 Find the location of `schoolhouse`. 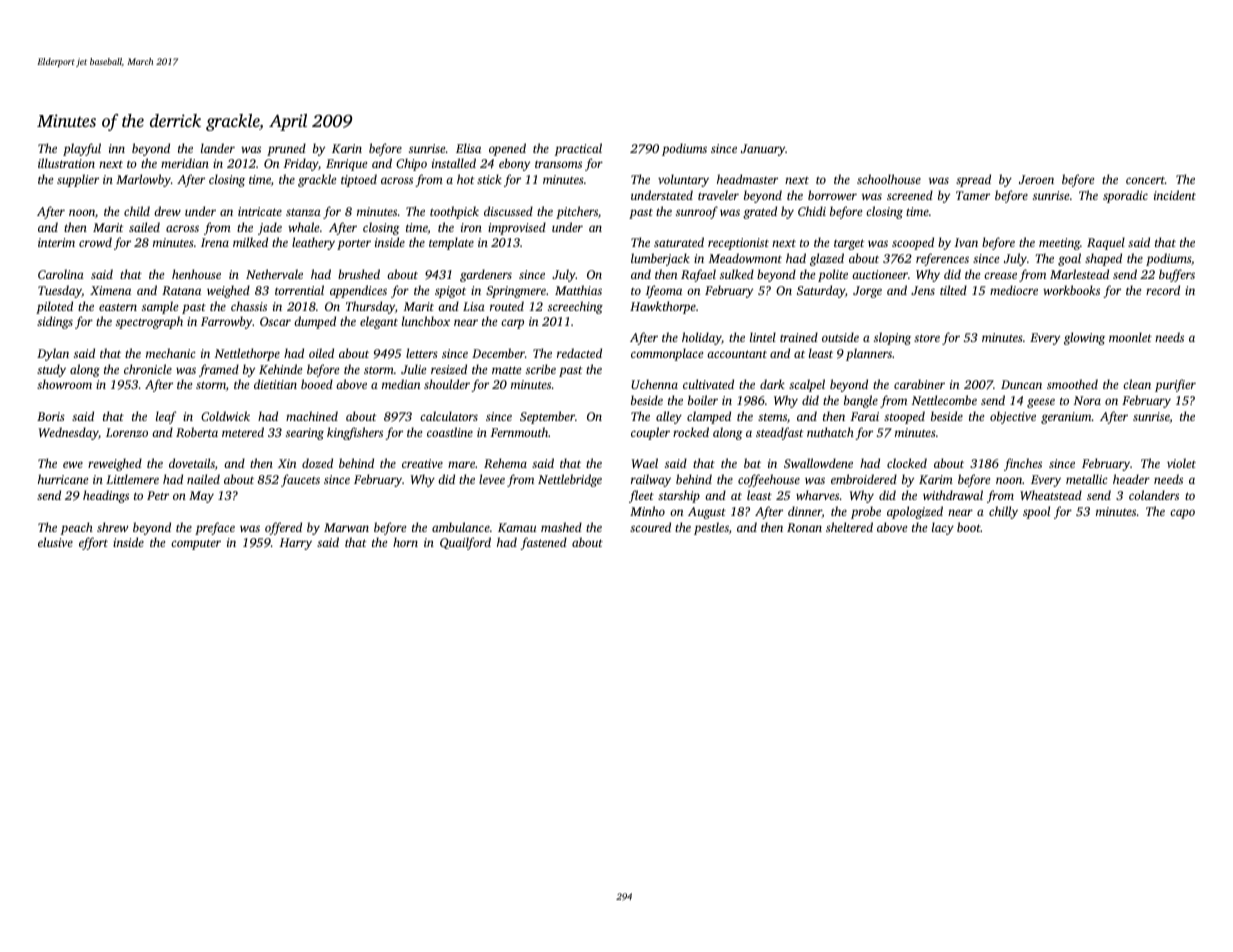

schoolhouse is located at coordinates (889, 179).
